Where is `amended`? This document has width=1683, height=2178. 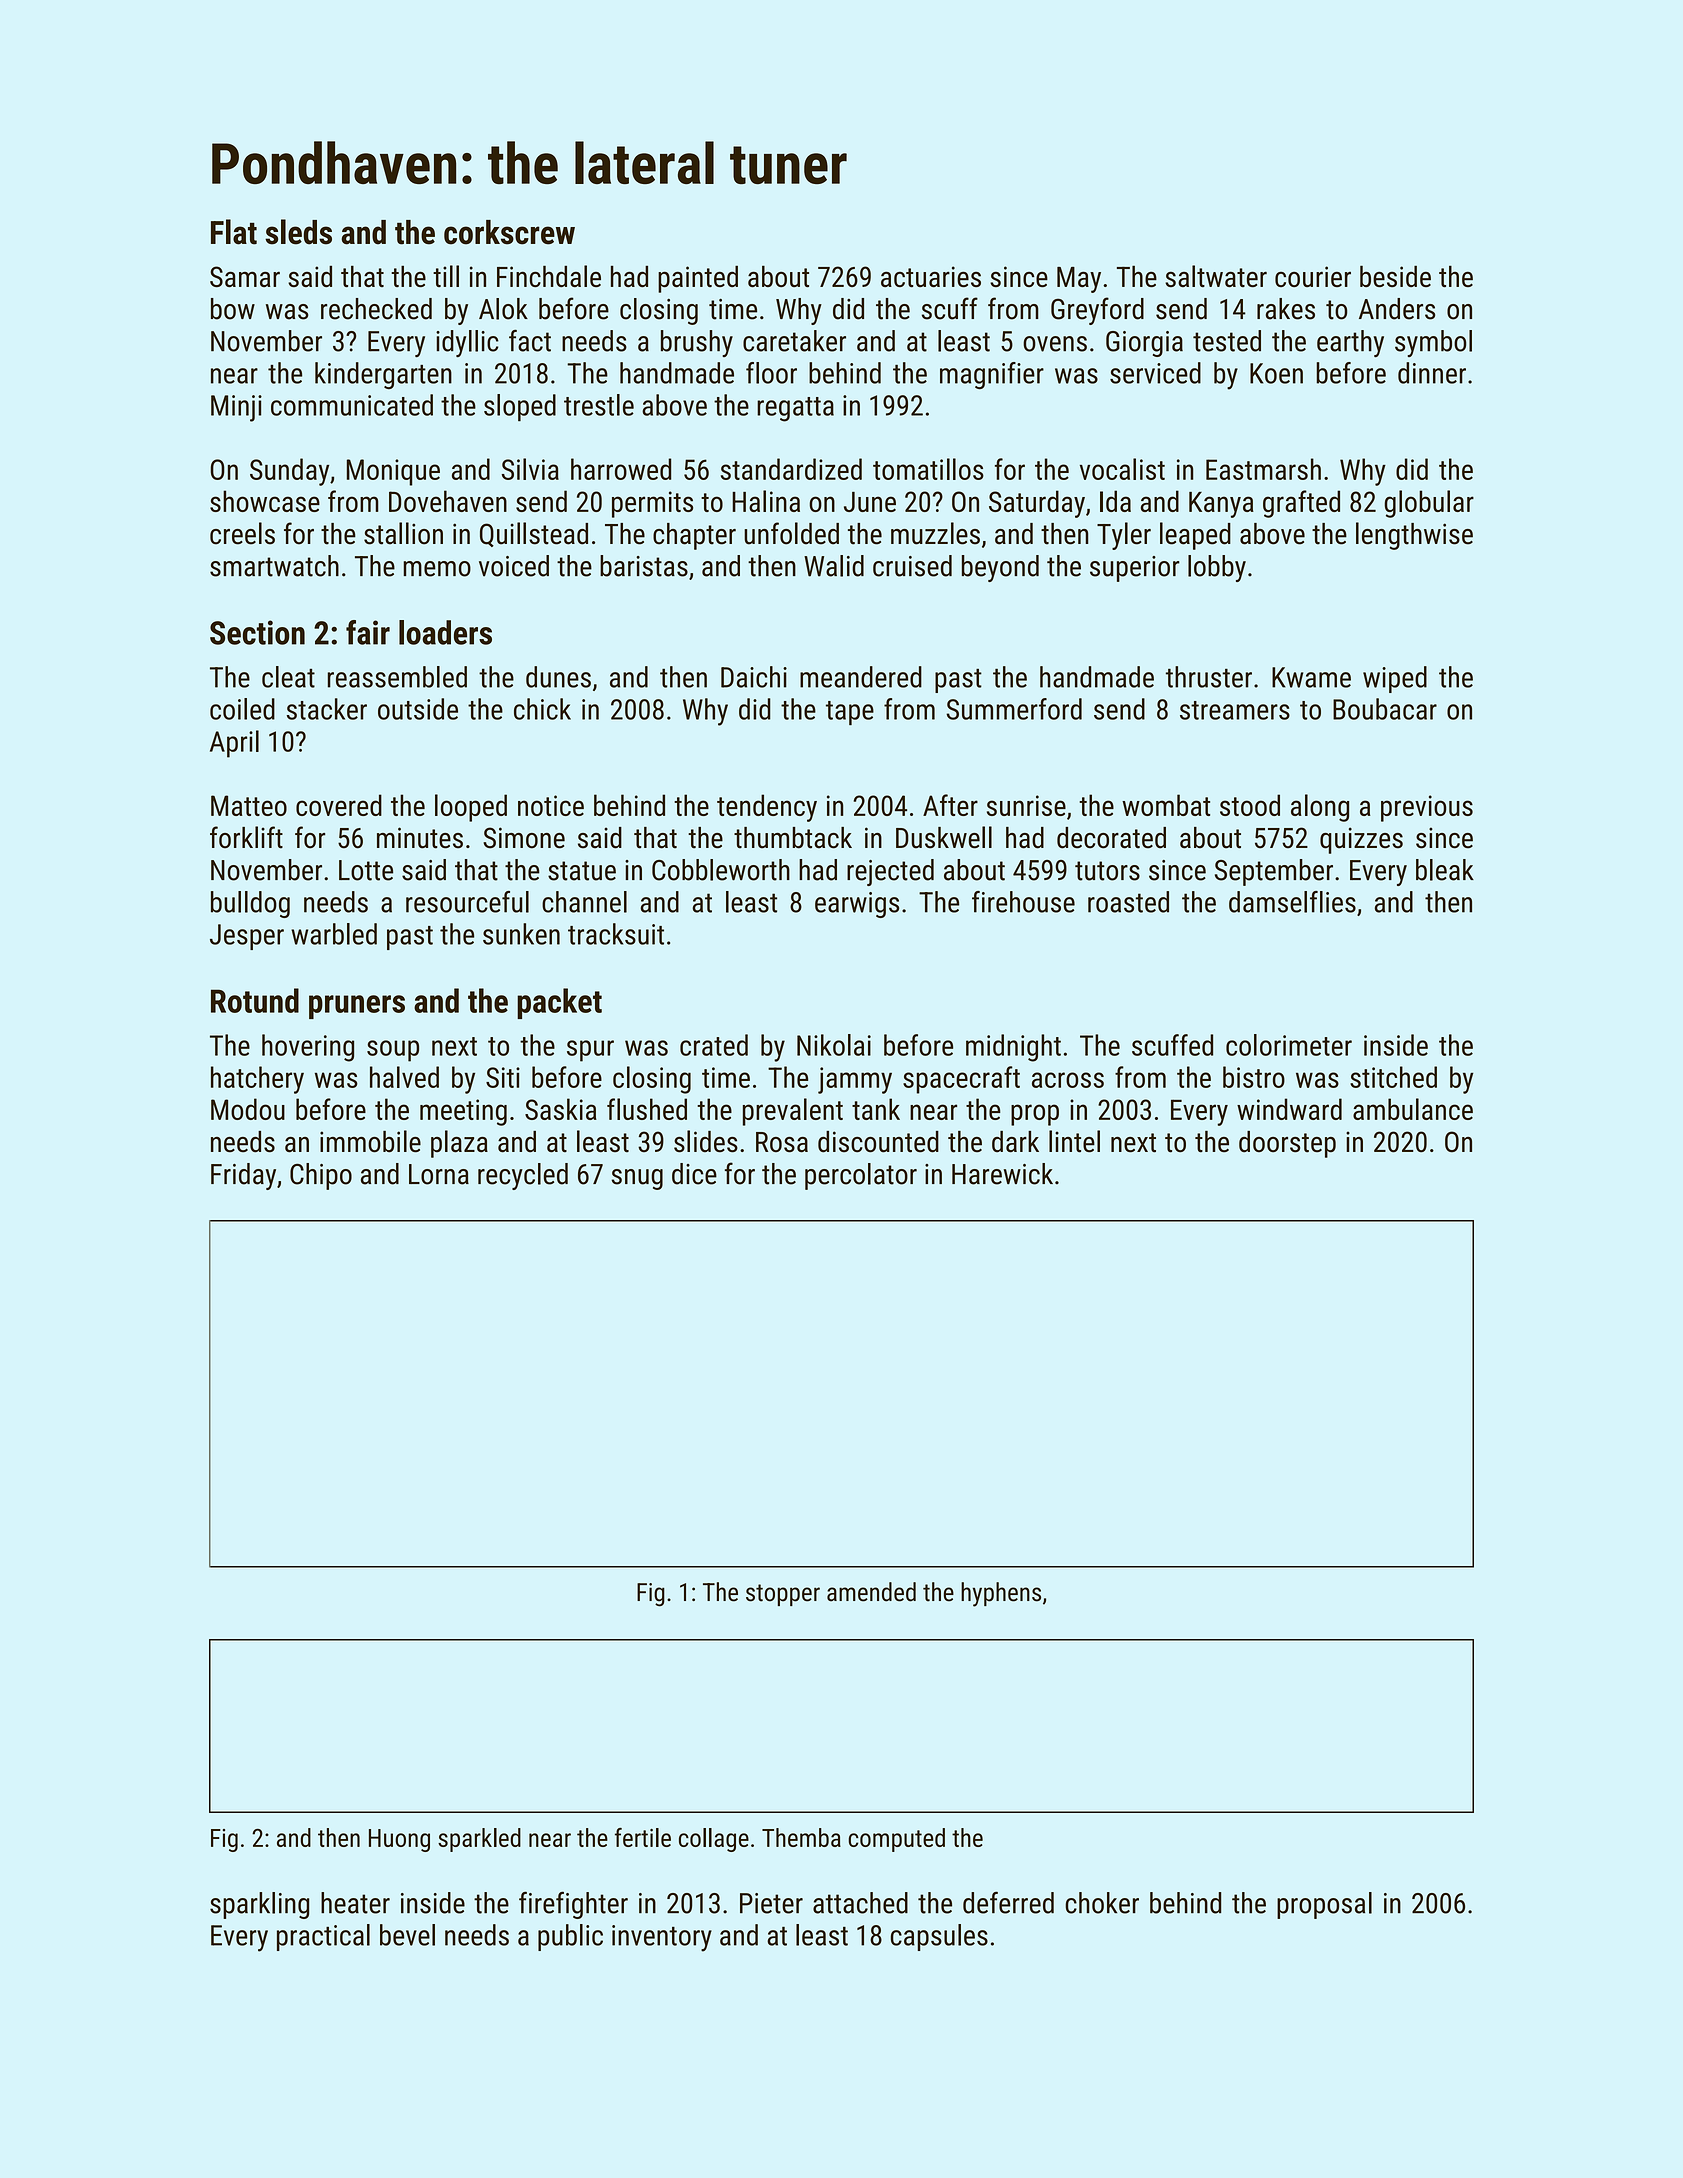 amended is located at coordinates (871, 1592).
